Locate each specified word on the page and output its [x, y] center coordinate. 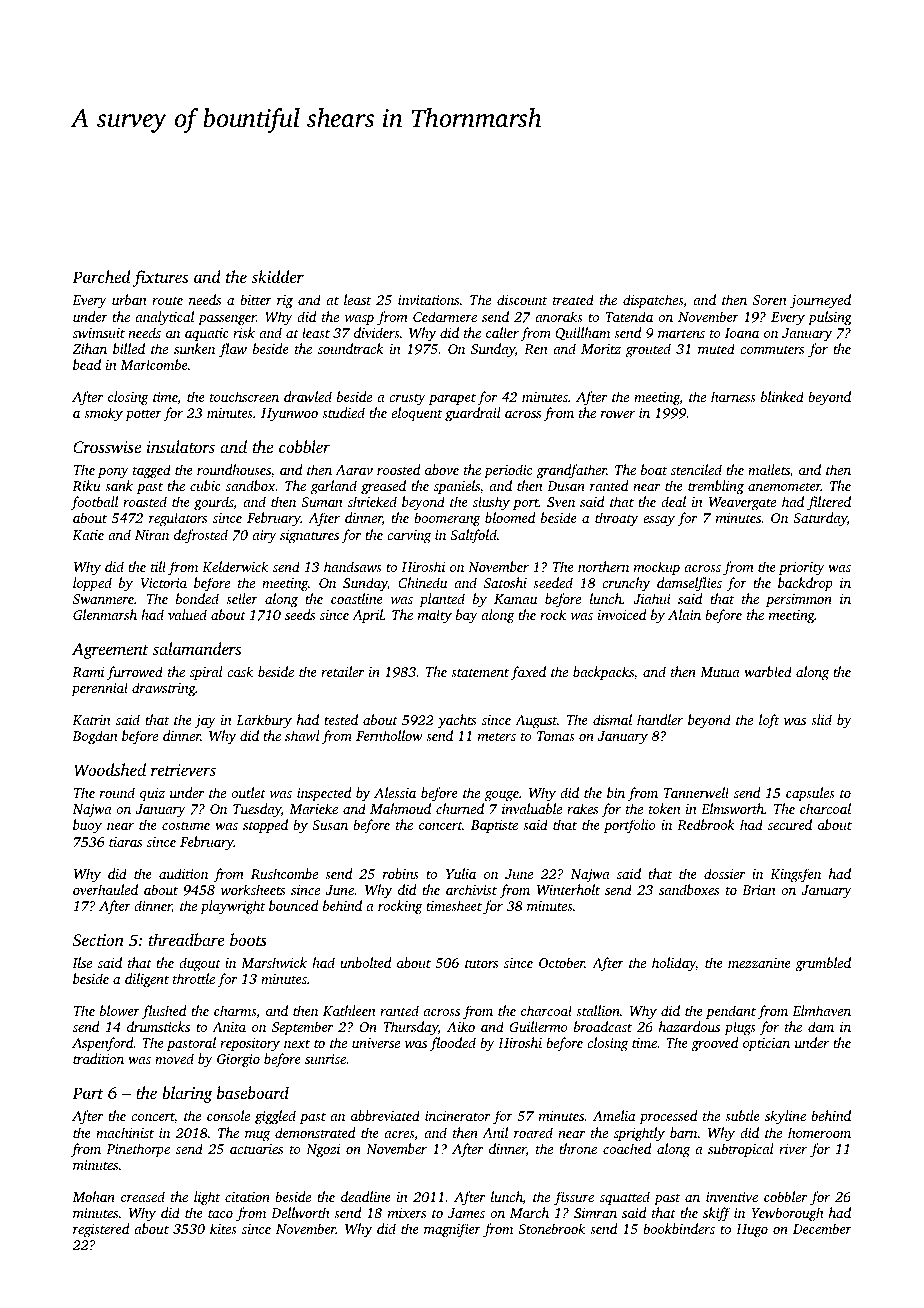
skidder [277, 276]
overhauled [105, 889]
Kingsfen [795, 875]
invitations [428, 300]
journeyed [820, 301]
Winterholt [568, 889]
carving [409, 537]
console [228, 1115]
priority [802, 568]
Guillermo [538, 1026]
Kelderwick [235, 566]
